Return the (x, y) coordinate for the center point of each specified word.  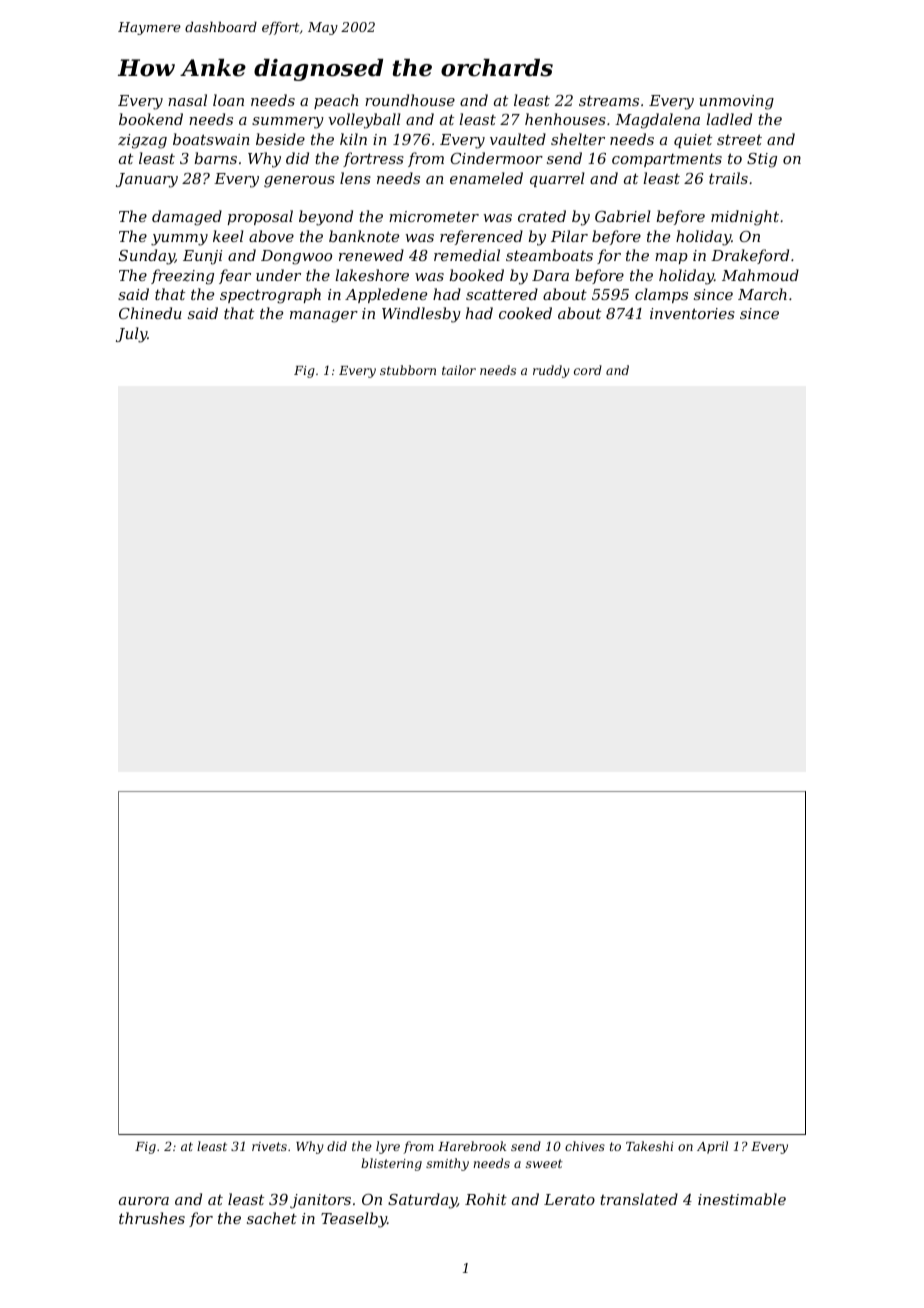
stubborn (408, 370)
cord (588, 370)
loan (228, 100)
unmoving (736, 102)
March (762, 294)
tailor (459, 370)
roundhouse (410, 100)
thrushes (152, 1218)
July (131, 335)
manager (324, 317)
